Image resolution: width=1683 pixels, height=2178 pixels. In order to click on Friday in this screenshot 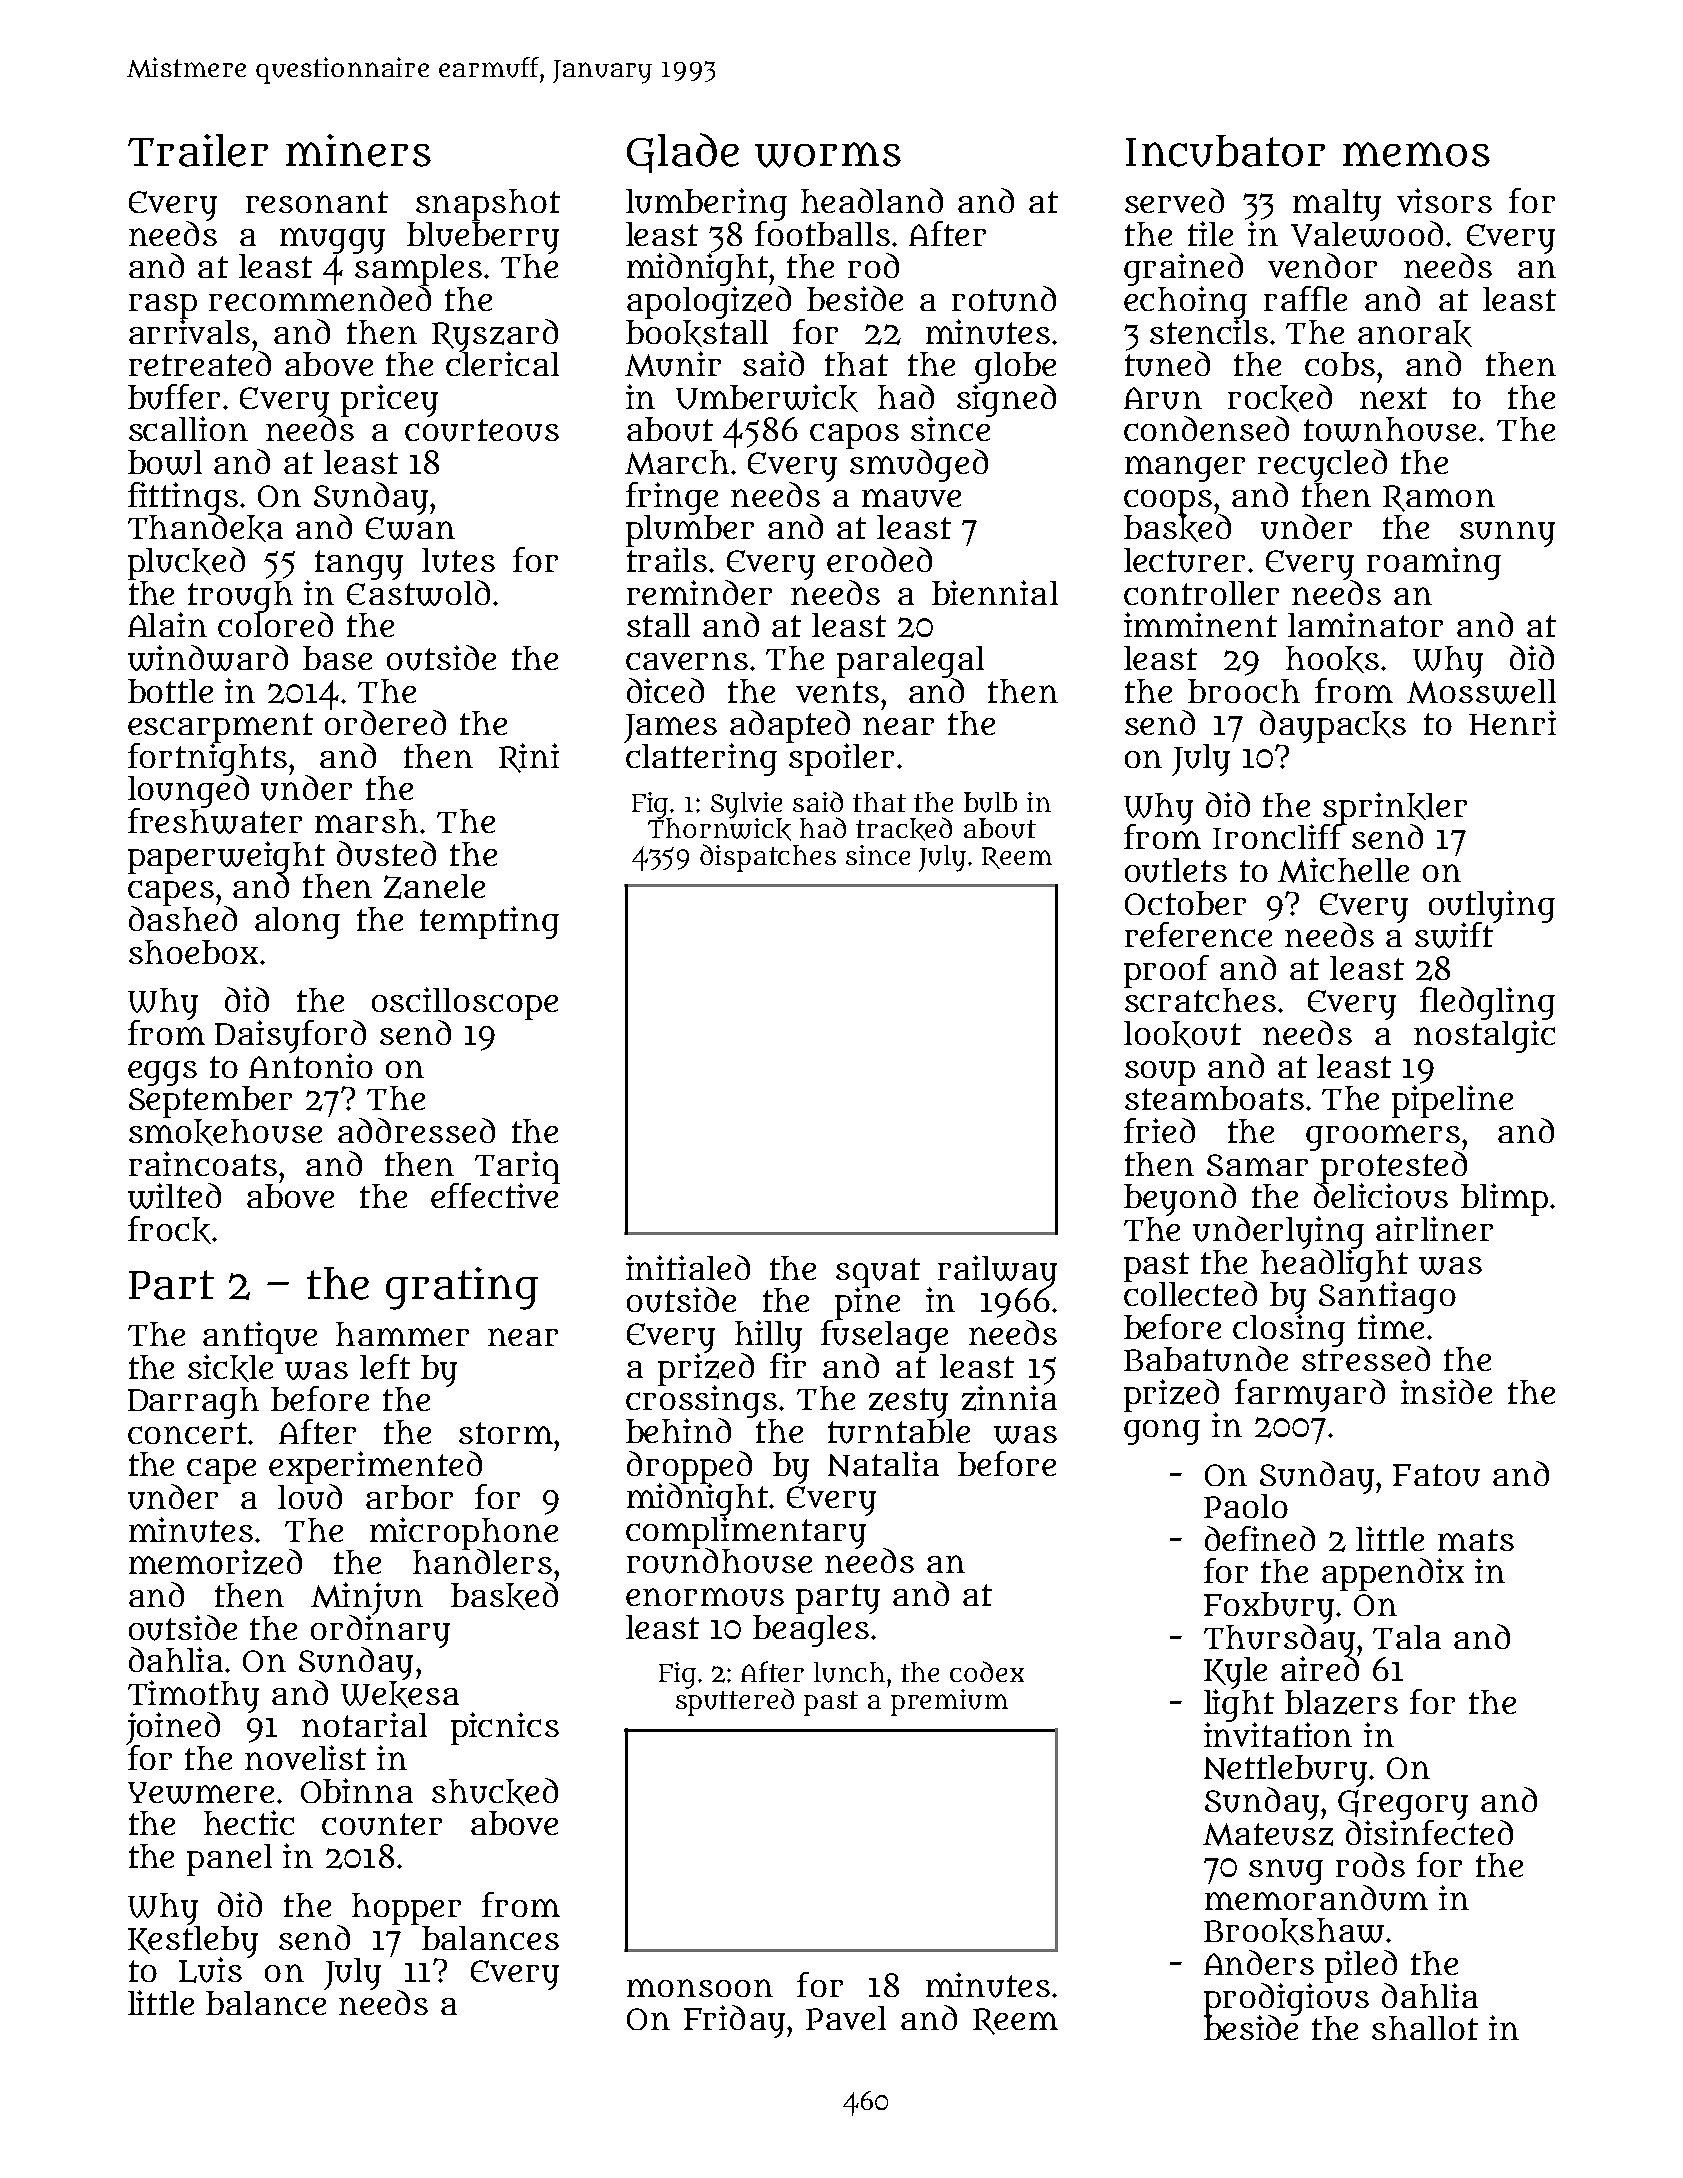, I will do `click(734, 2021)`.
